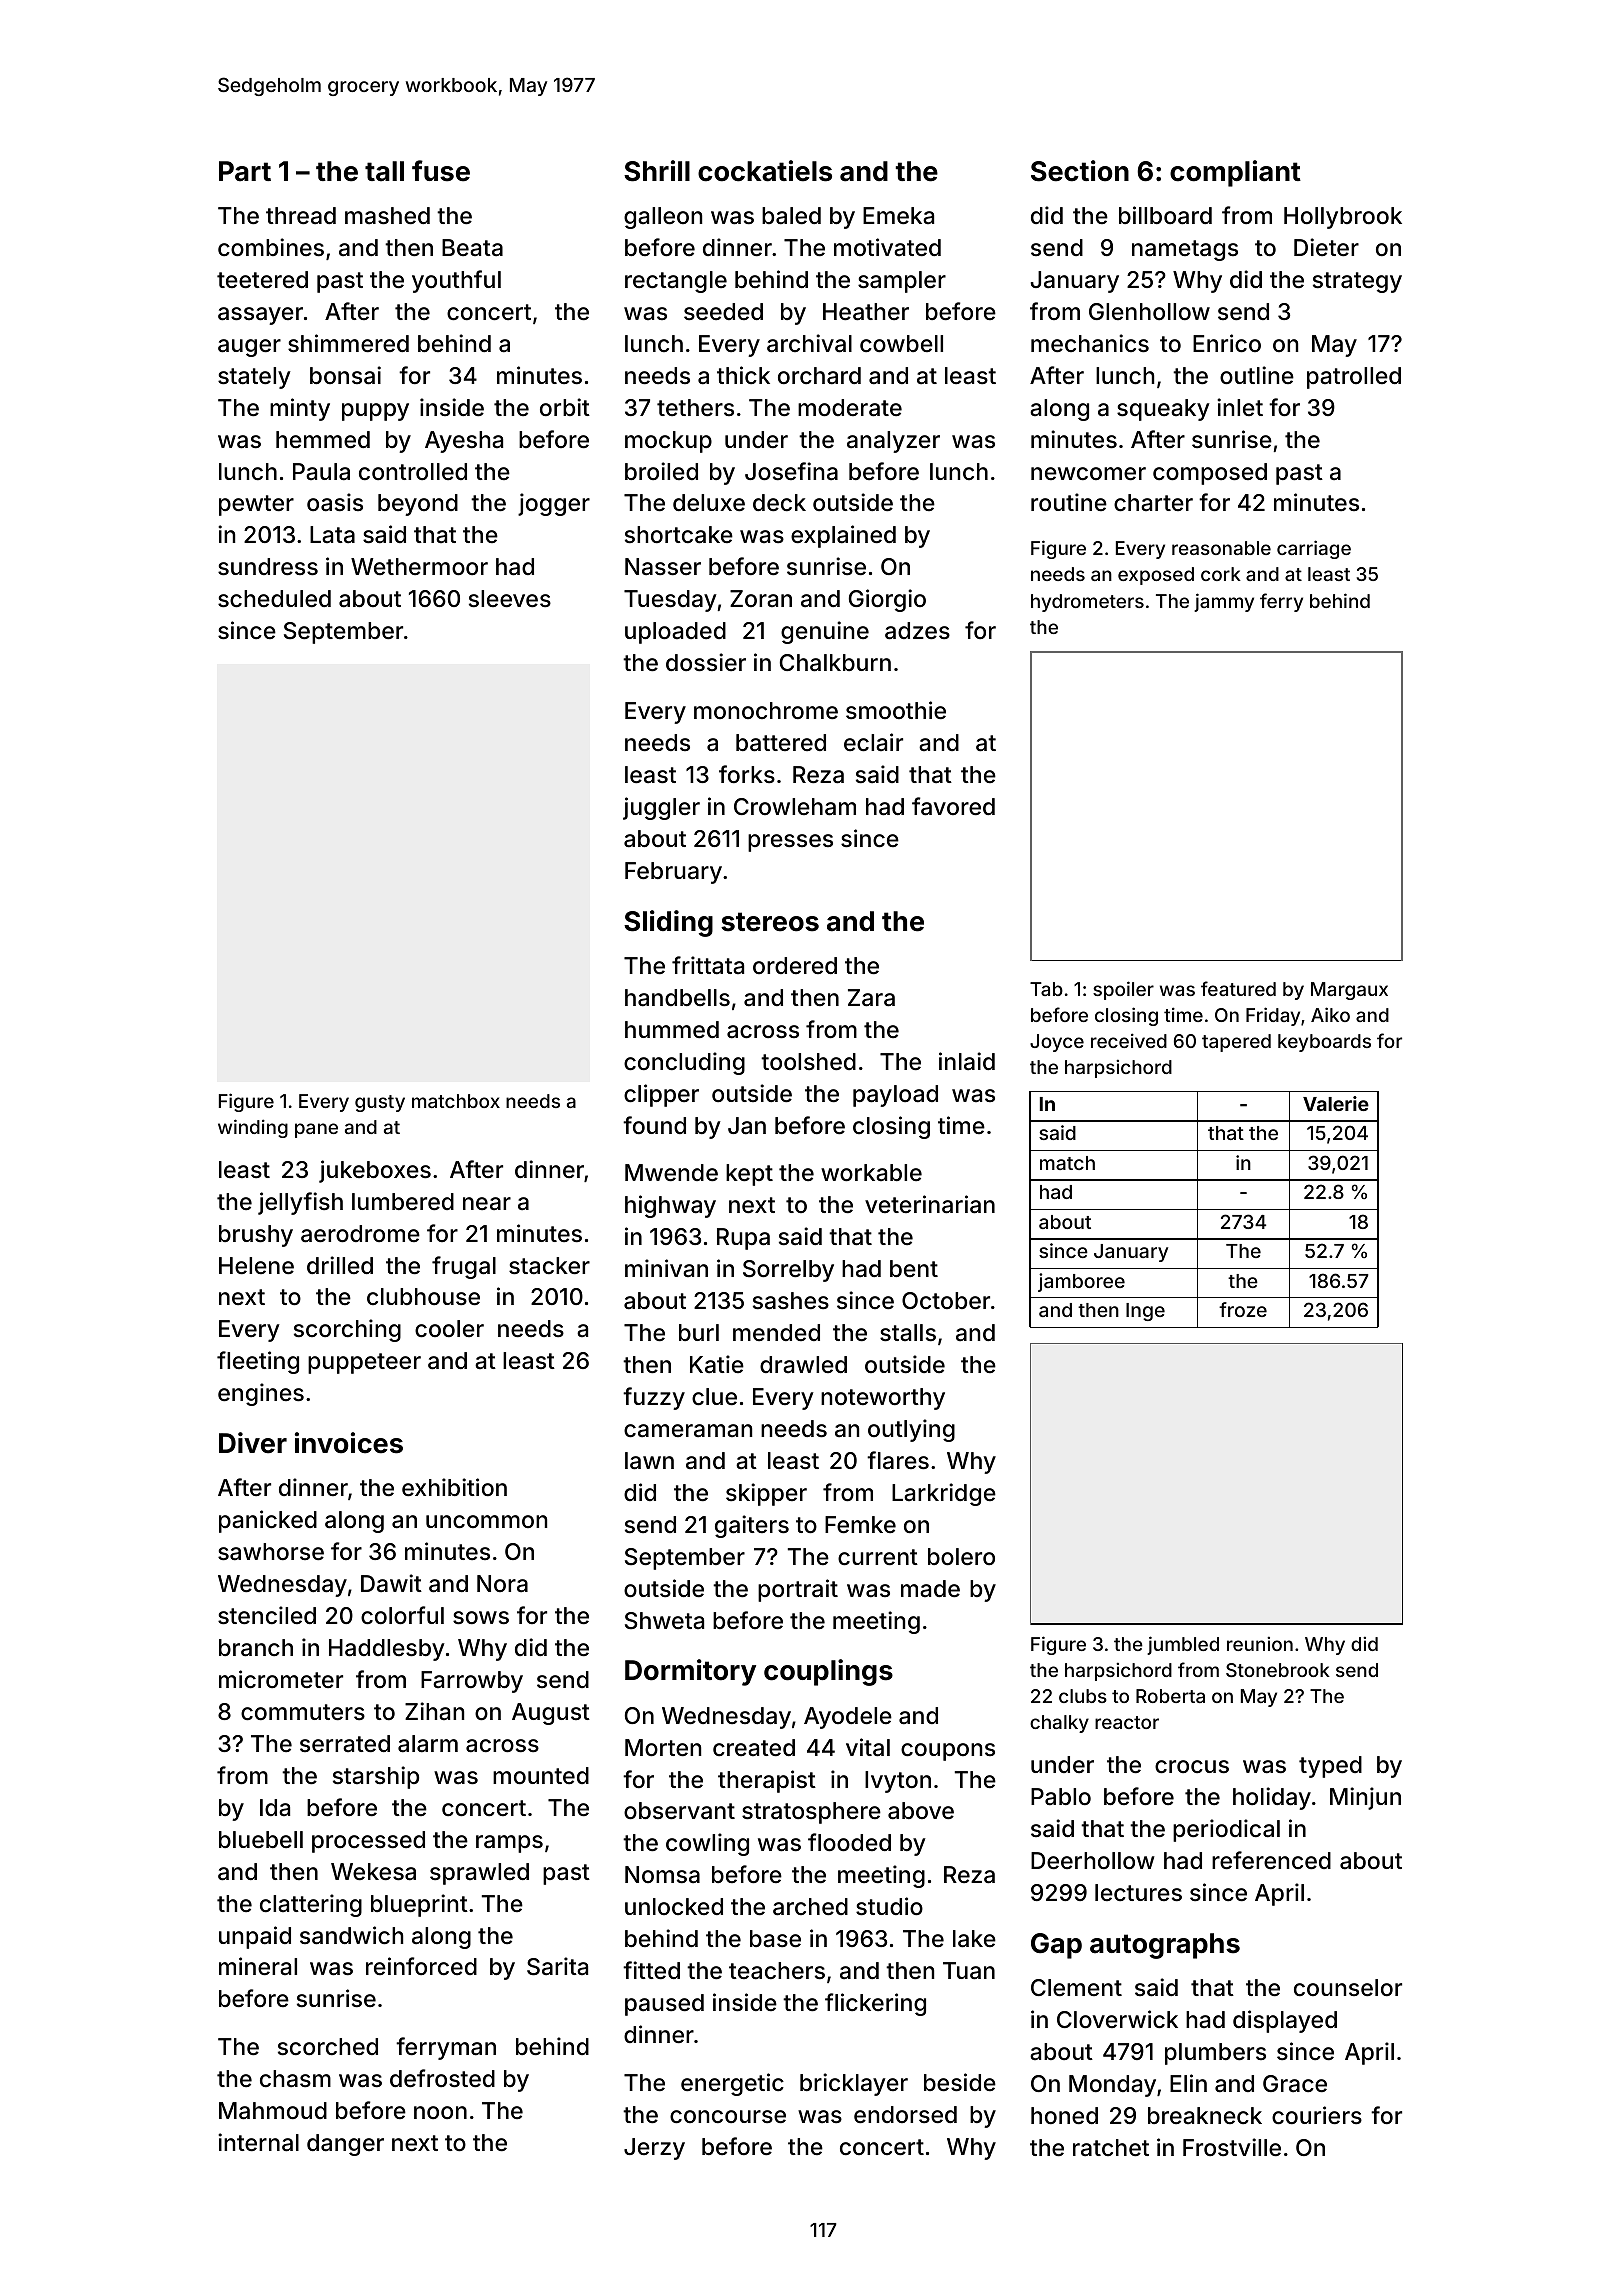 Image resolution: width=1620 pixels, height=2292 pixels. Describe the element at coordinates (1081, 1282) in the screenshot. I see `jamboree` at that location.
